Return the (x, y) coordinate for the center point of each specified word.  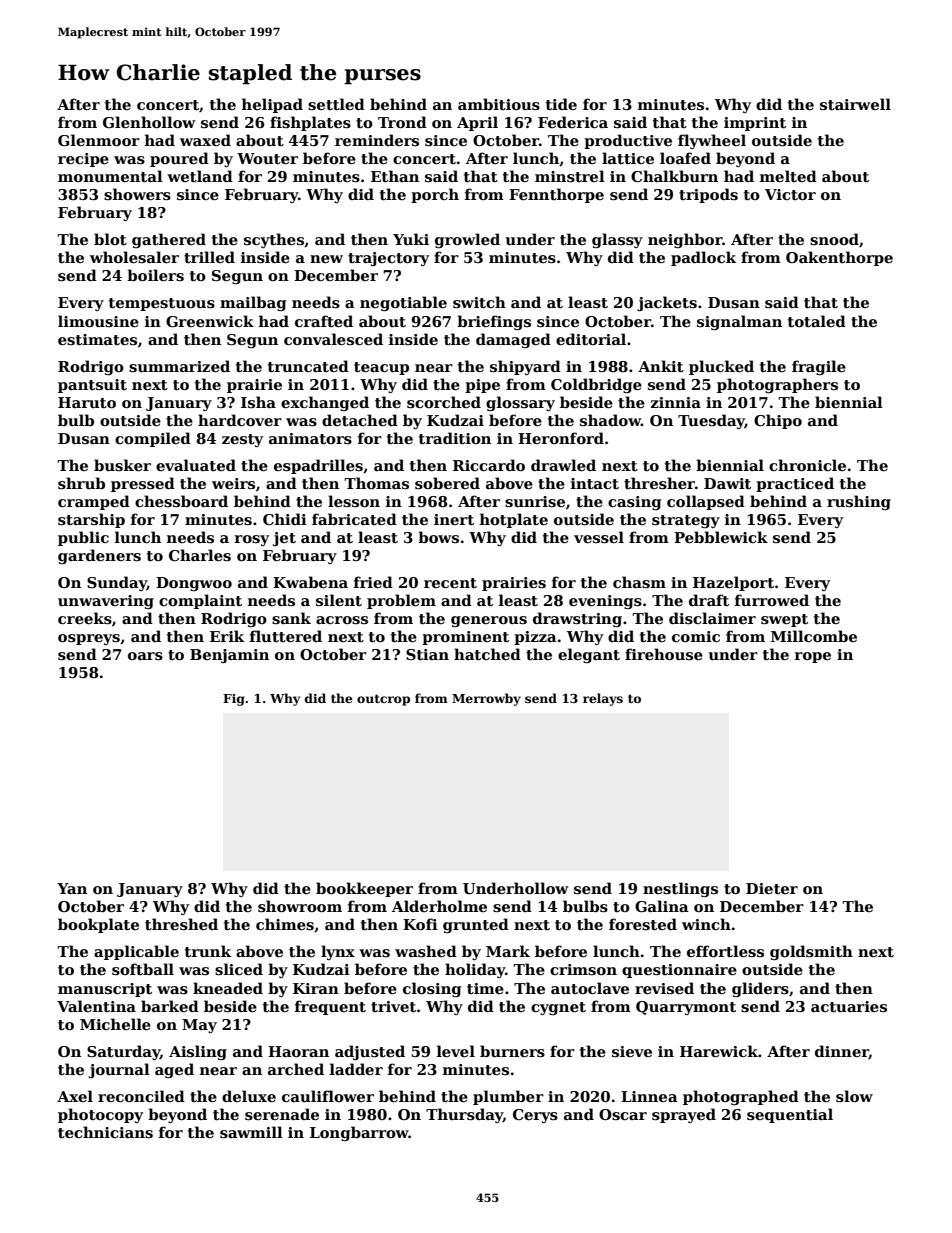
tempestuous (162, 304)
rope (813, 657)
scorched (444, 402)
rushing (859, 502)
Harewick (719, 1051)
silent (339, 600)
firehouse (664, 654)
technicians (105, 1132)
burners (512, 1051)
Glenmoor (99, 140)
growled (467, 240)
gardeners (99, 556)
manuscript (105, 990)
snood (834, 239)
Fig (234, 700)
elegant (589, 655)
